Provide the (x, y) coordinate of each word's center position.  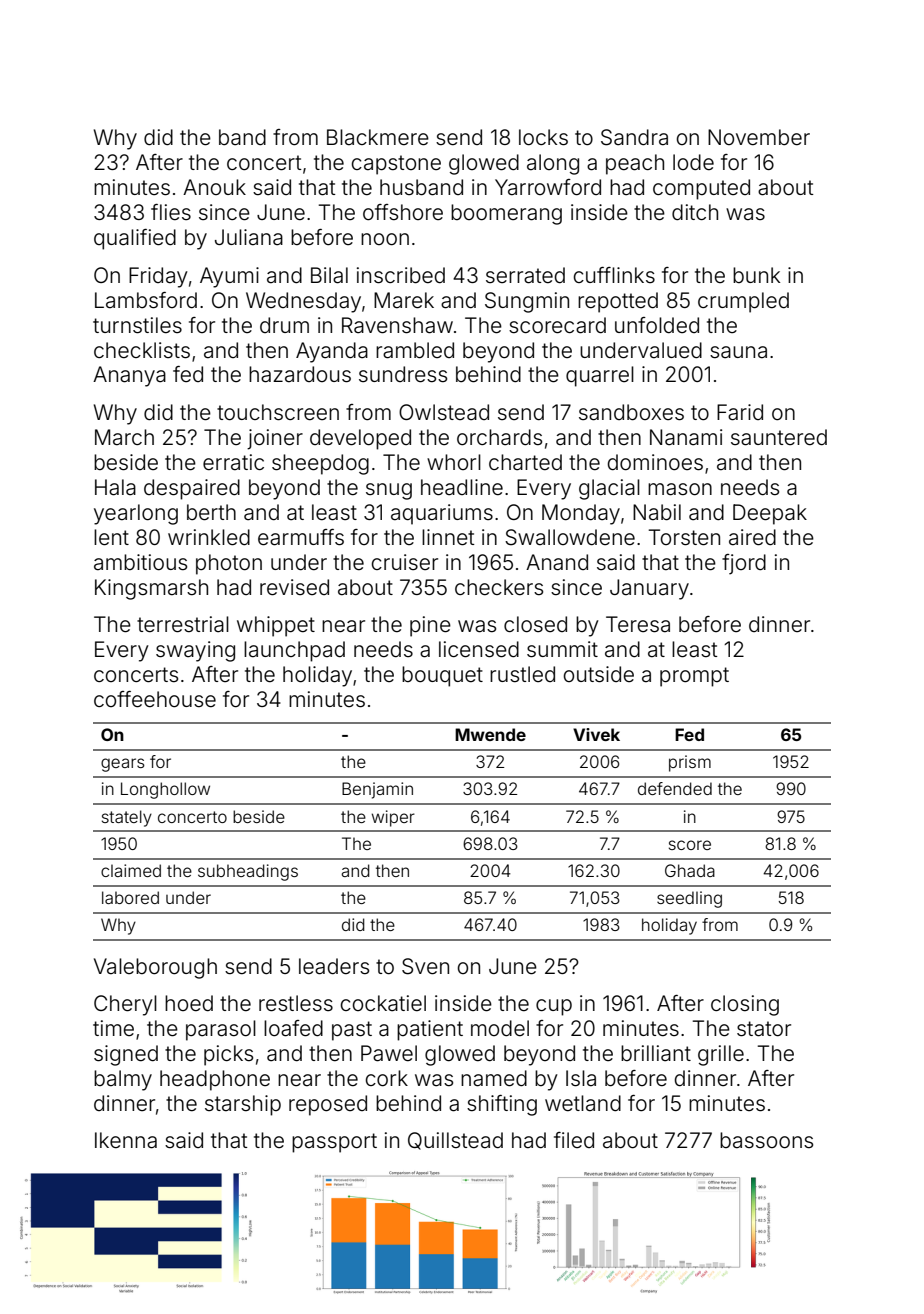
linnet (448, 537)
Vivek (596, 734)
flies (171, 212)
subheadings (248, 872)
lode (693, 162)
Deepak (770, 514)
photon (229, 564)
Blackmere (378, 137)
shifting (502, 1105)
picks (228, 1055)
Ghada (690, 870)
